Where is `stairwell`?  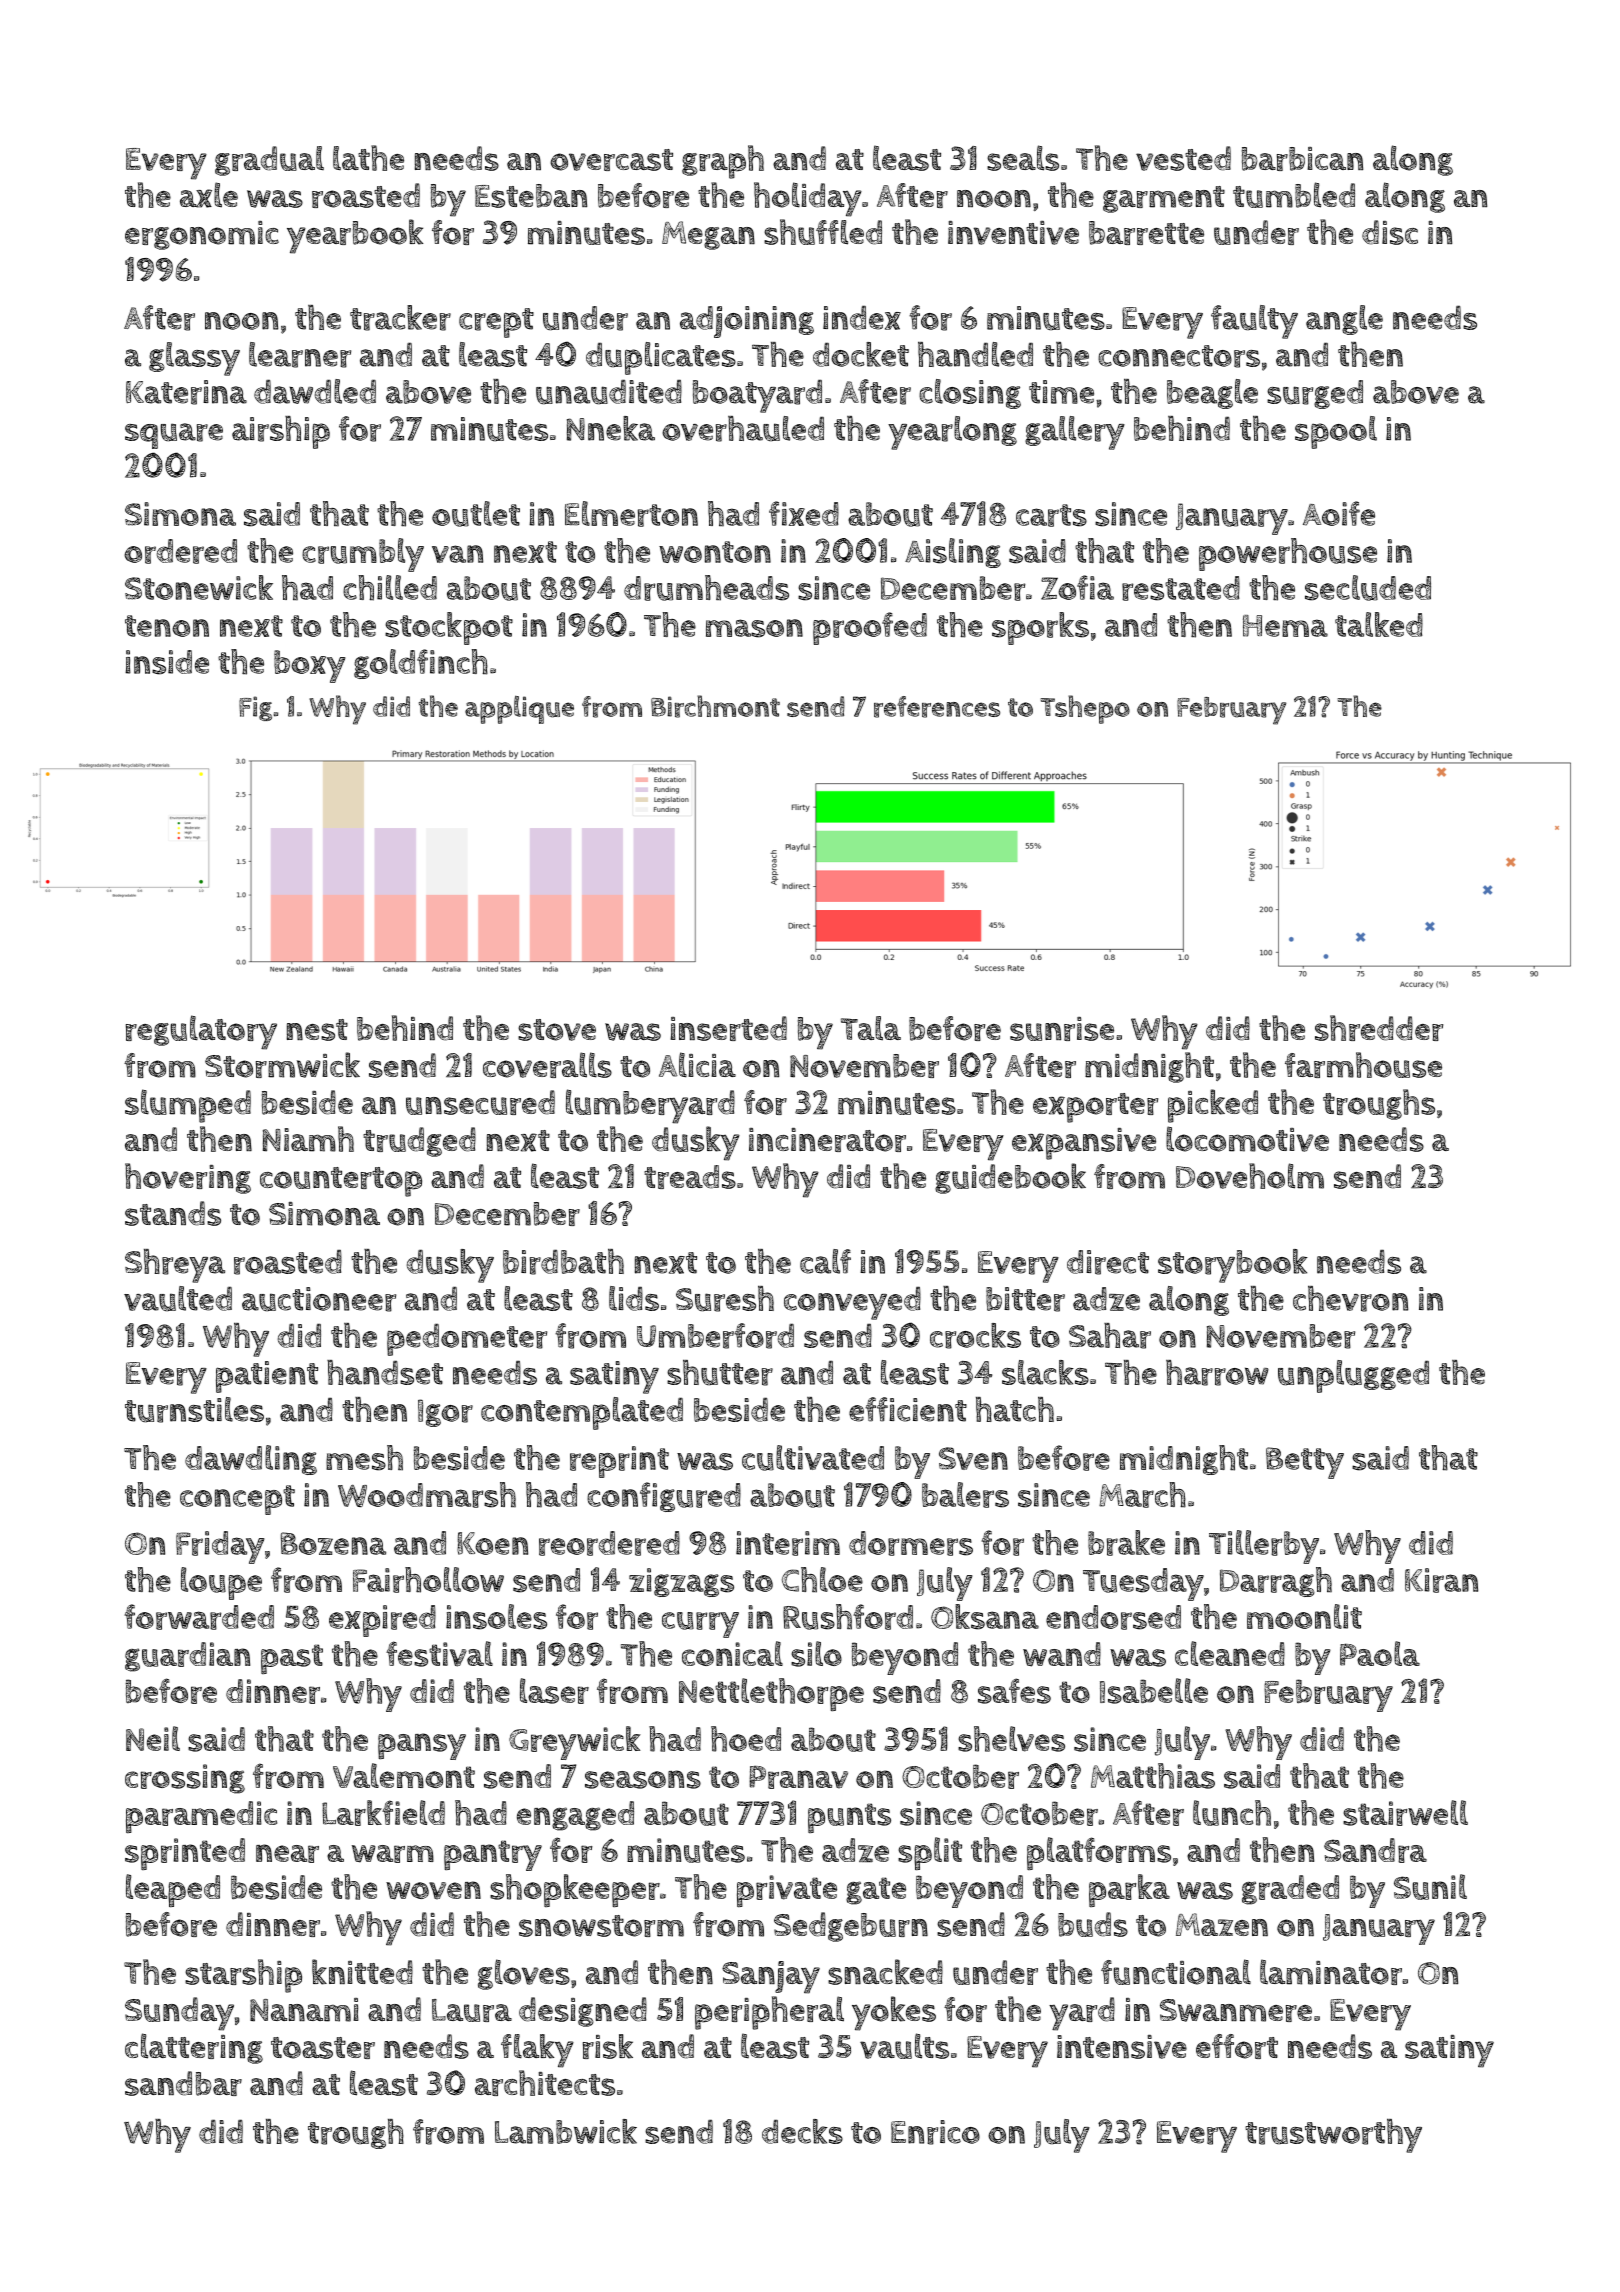
stairwell is located at coordinates (1405, 1813).
